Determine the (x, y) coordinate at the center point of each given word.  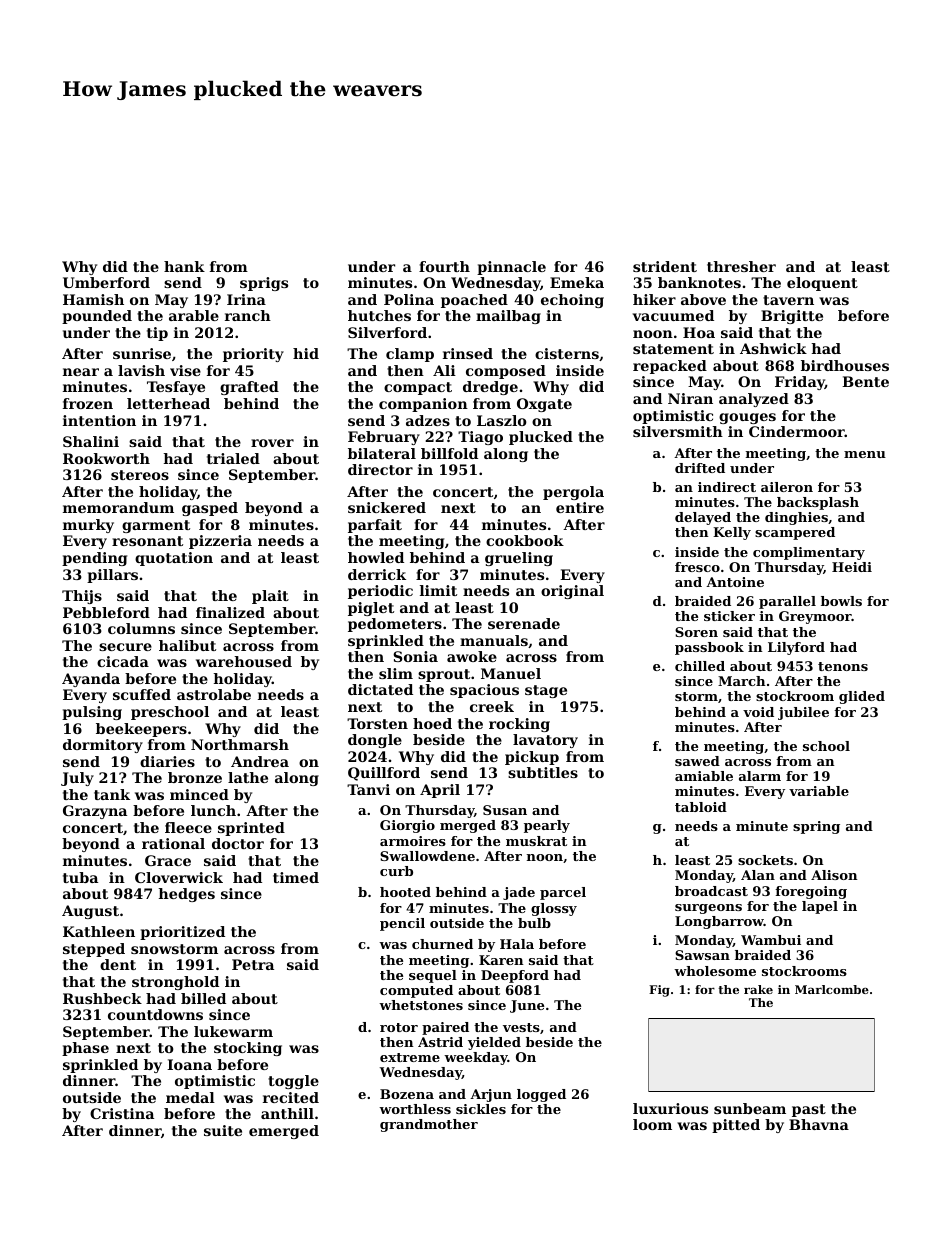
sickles (481, 1109)
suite (223, 1130)
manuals (494, 640)
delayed (703, 518)
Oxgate (544, 405)
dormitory (103, 746)
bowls (841, 601)
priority (253, 355)
